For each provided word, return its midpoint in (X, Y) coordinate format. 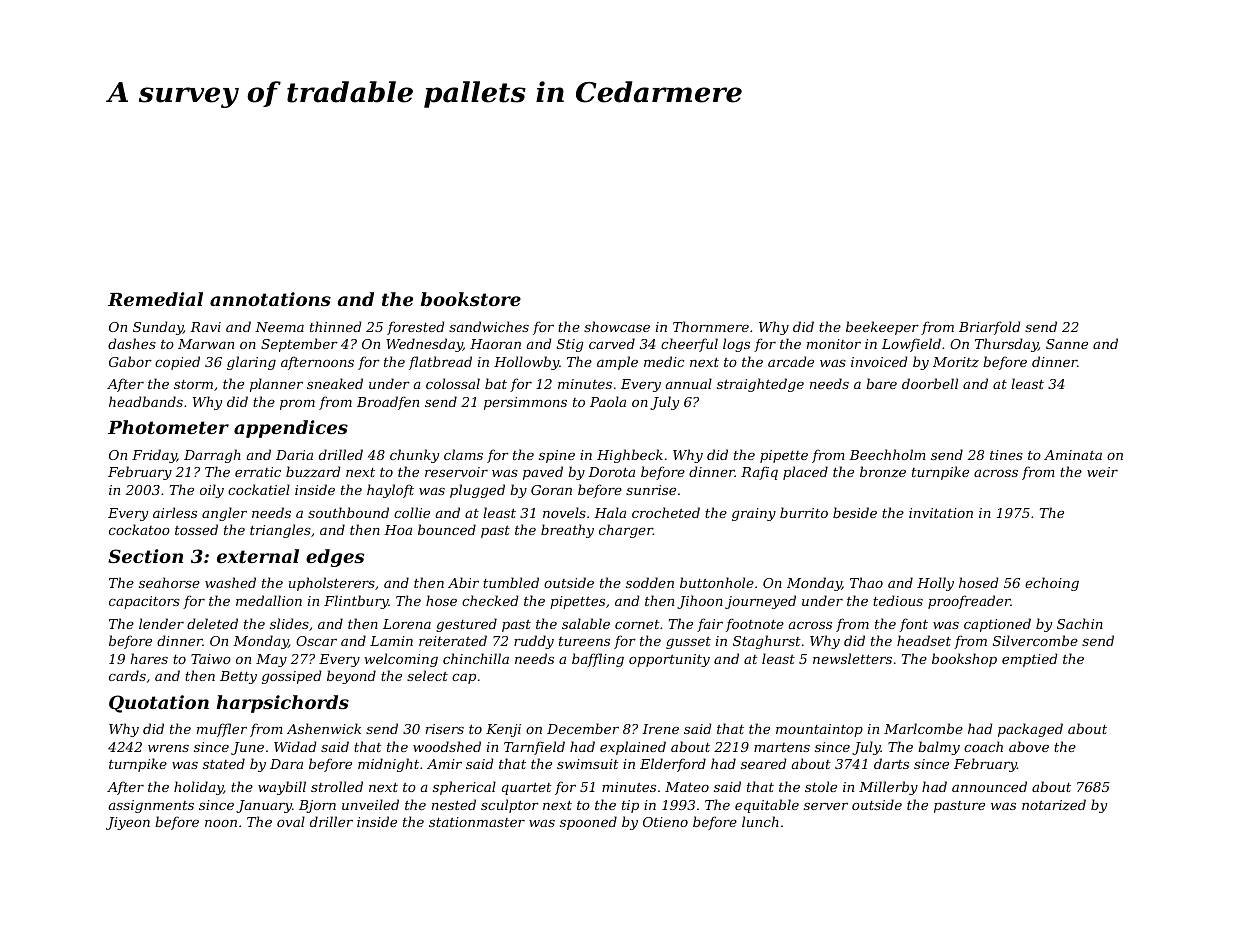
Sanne (1067, 344)
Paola (608, 401)
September (299, 345)
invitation (941, 513)
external (258, 556)
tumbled (511, 582)
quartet (527, 788)
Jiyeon (128, 823)
